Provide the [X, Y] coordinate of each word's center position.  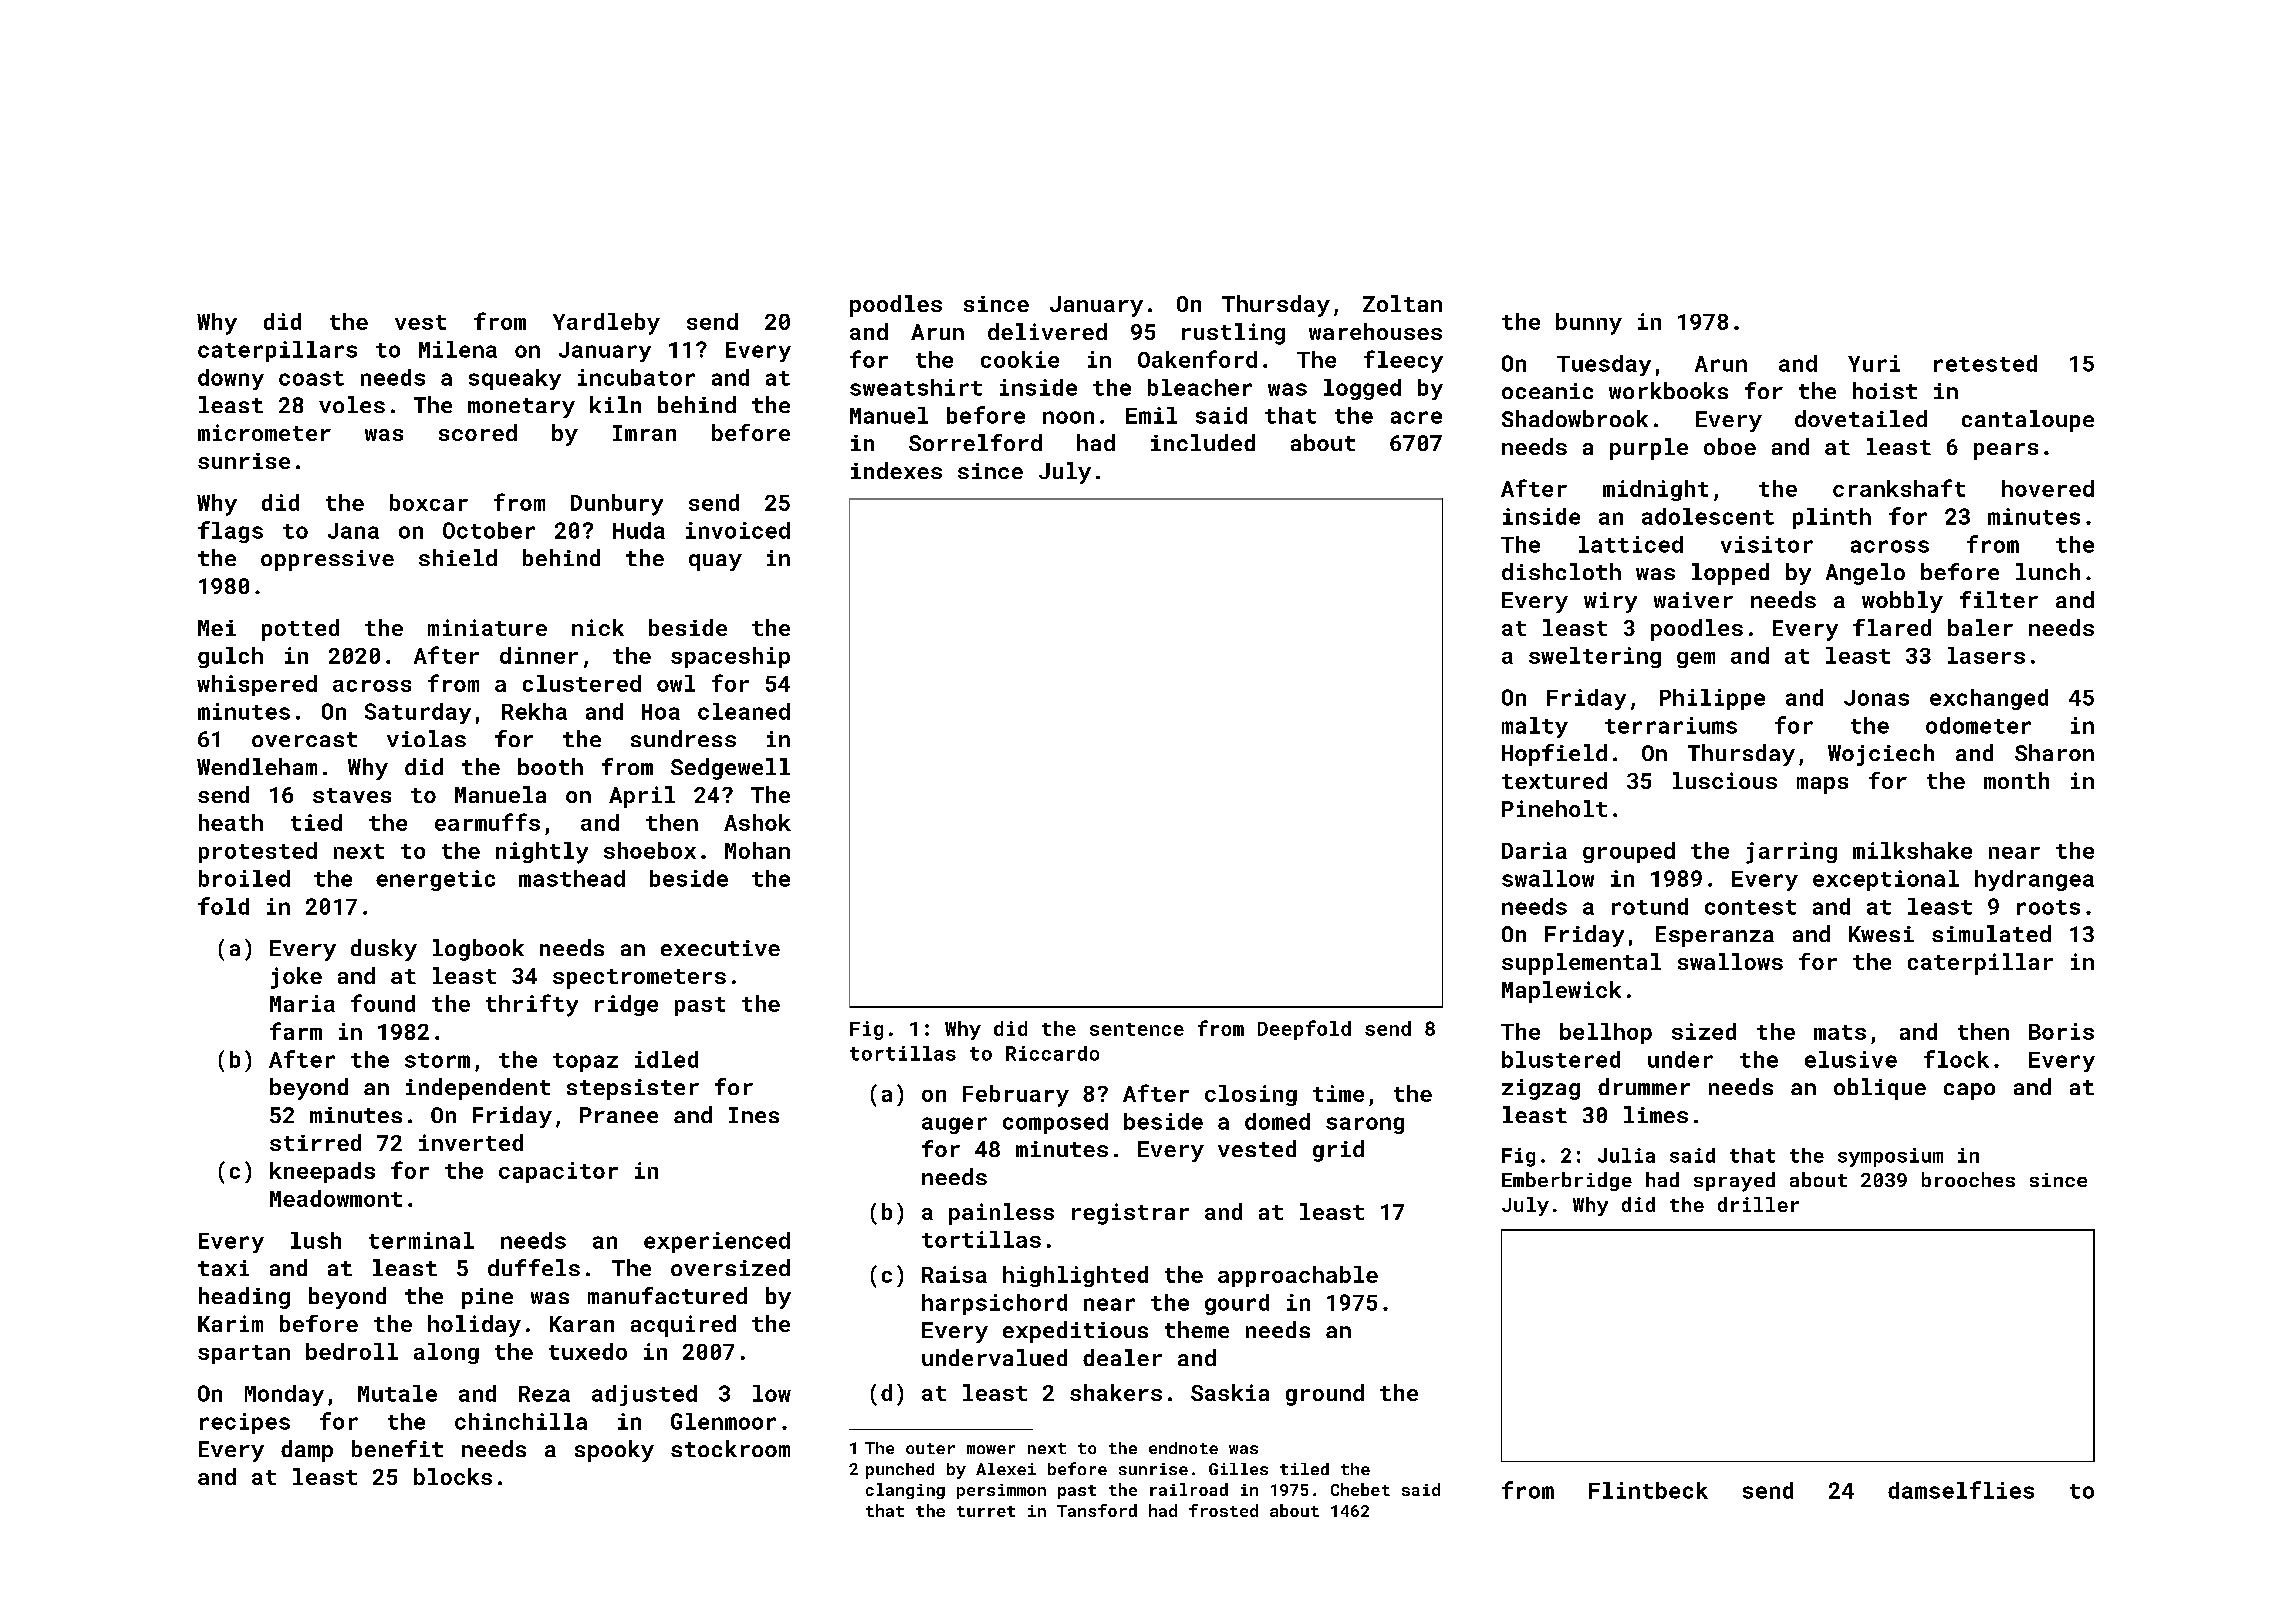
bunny [1589, 324]
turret [986, 1511]
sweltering [1595, 657]
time [1338, 1093]
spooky [614, 1451]
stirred [315, 1142]
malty [1535, 727]
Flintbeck [1648, 1490]
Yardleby [606, 324]
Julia [1626, 1155]
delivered [1047, 331]
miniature [487, 627]
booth [550, 766]
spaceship [730, 657]
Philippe [1712, 699]
